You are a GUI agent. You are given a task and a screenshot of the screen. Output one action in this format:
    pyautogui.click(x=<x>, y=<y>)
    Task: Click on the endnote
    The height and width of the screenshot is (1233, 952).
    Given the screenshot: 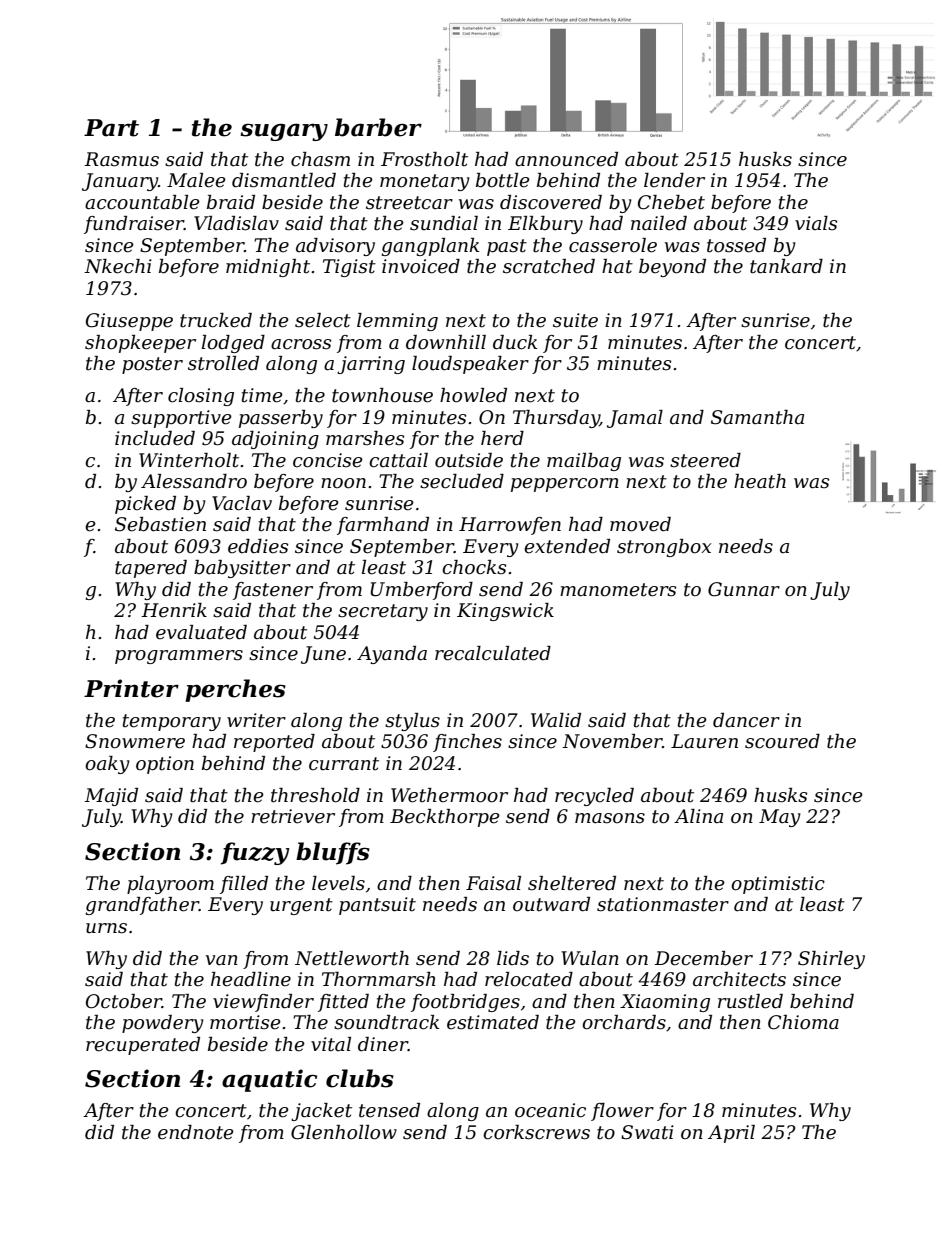 What is the action you would take?
    pyautogui.click(x=196, y=1132)
